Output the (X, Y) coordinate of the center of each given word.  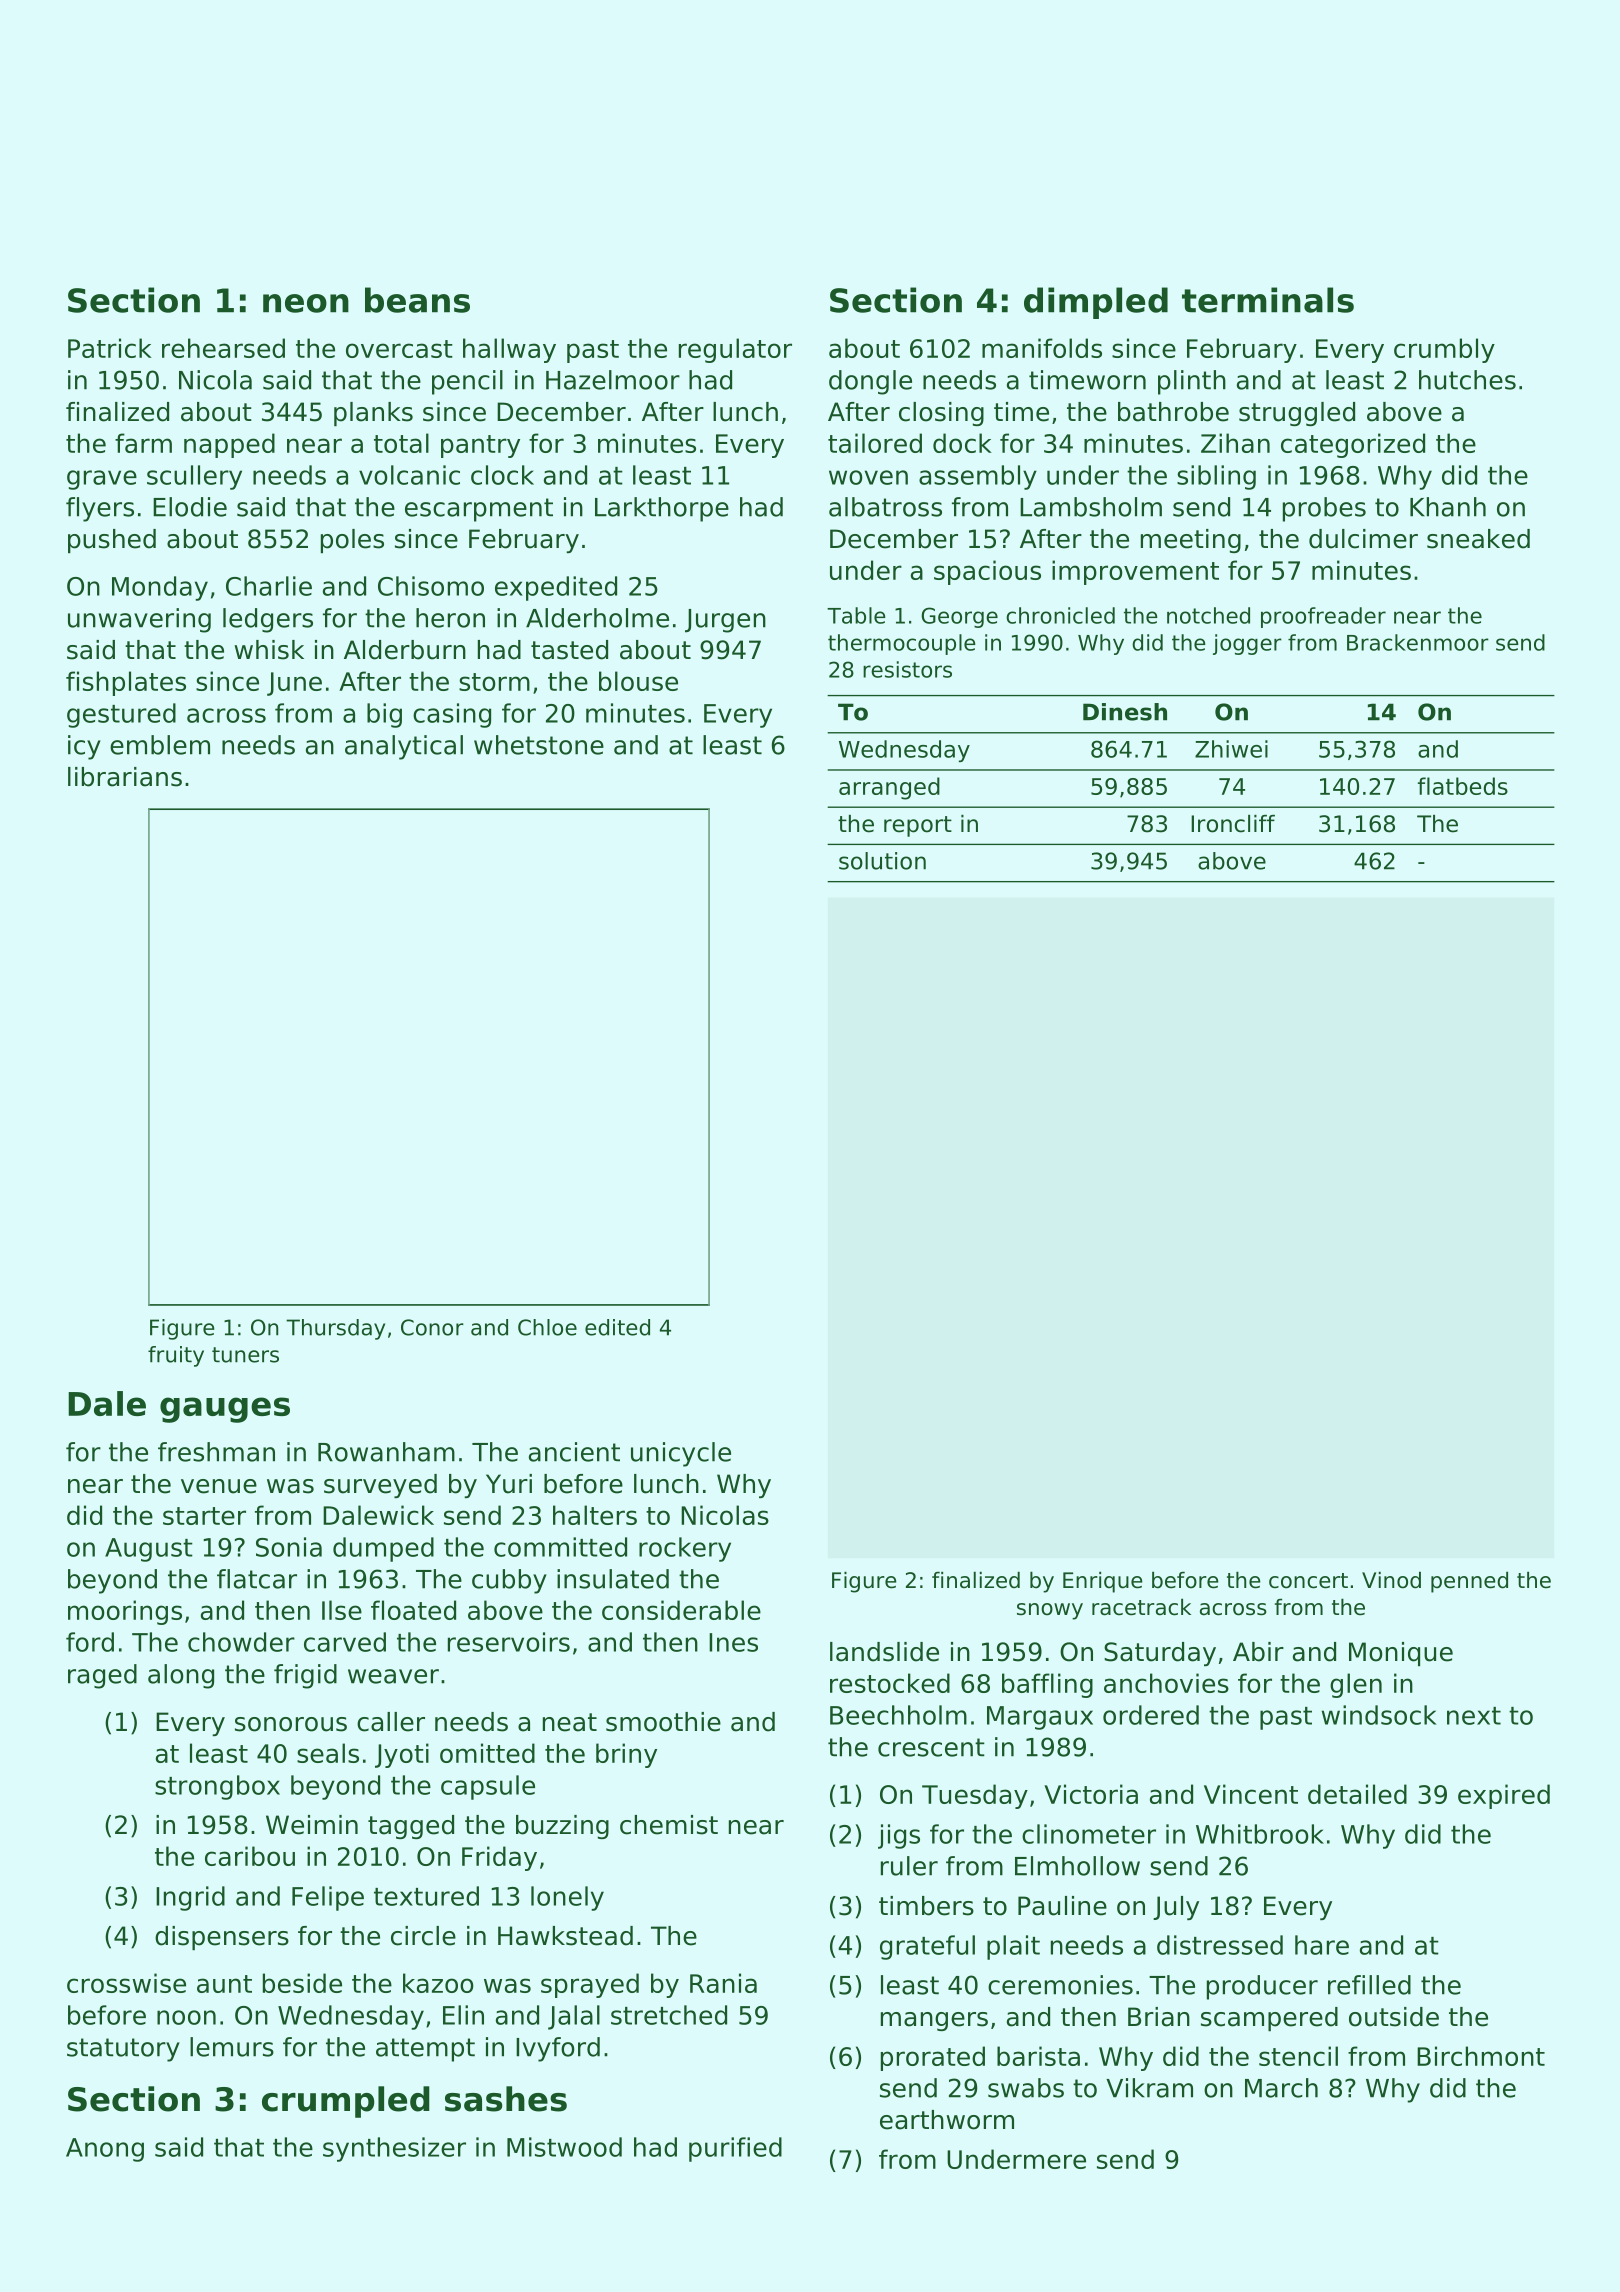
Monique (1401, 1654)
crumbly (1444, 350)
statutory (123, 2050)
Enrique (1102, 1582)
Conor (432, 1327)
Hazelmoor (613, 380)
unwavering (139, 620)
